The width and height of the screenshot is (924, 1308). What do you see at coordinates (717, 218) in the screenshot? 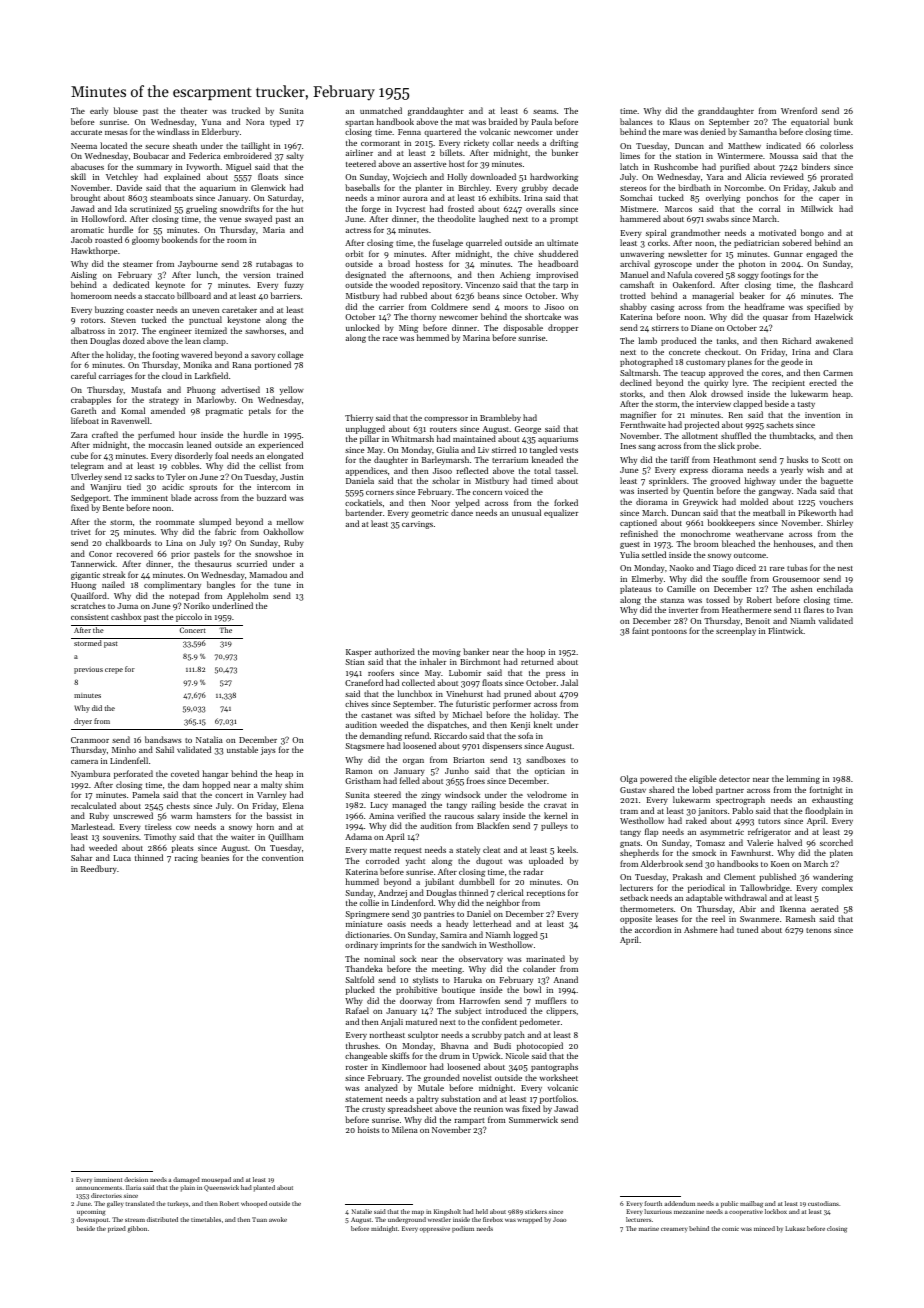
I see `swabs` at bounding box center [717, 218].
